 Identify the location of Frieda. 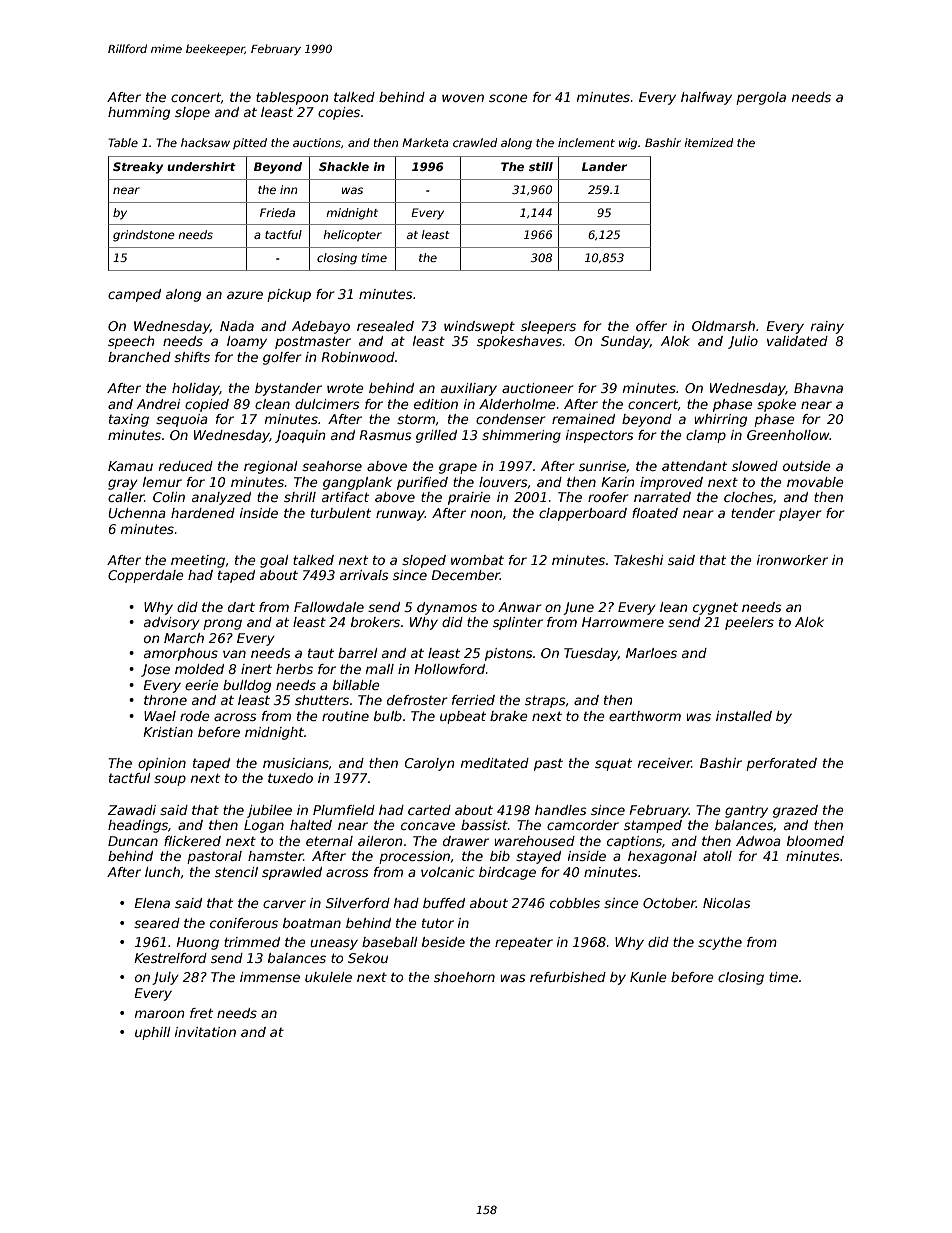
(277, 212).
